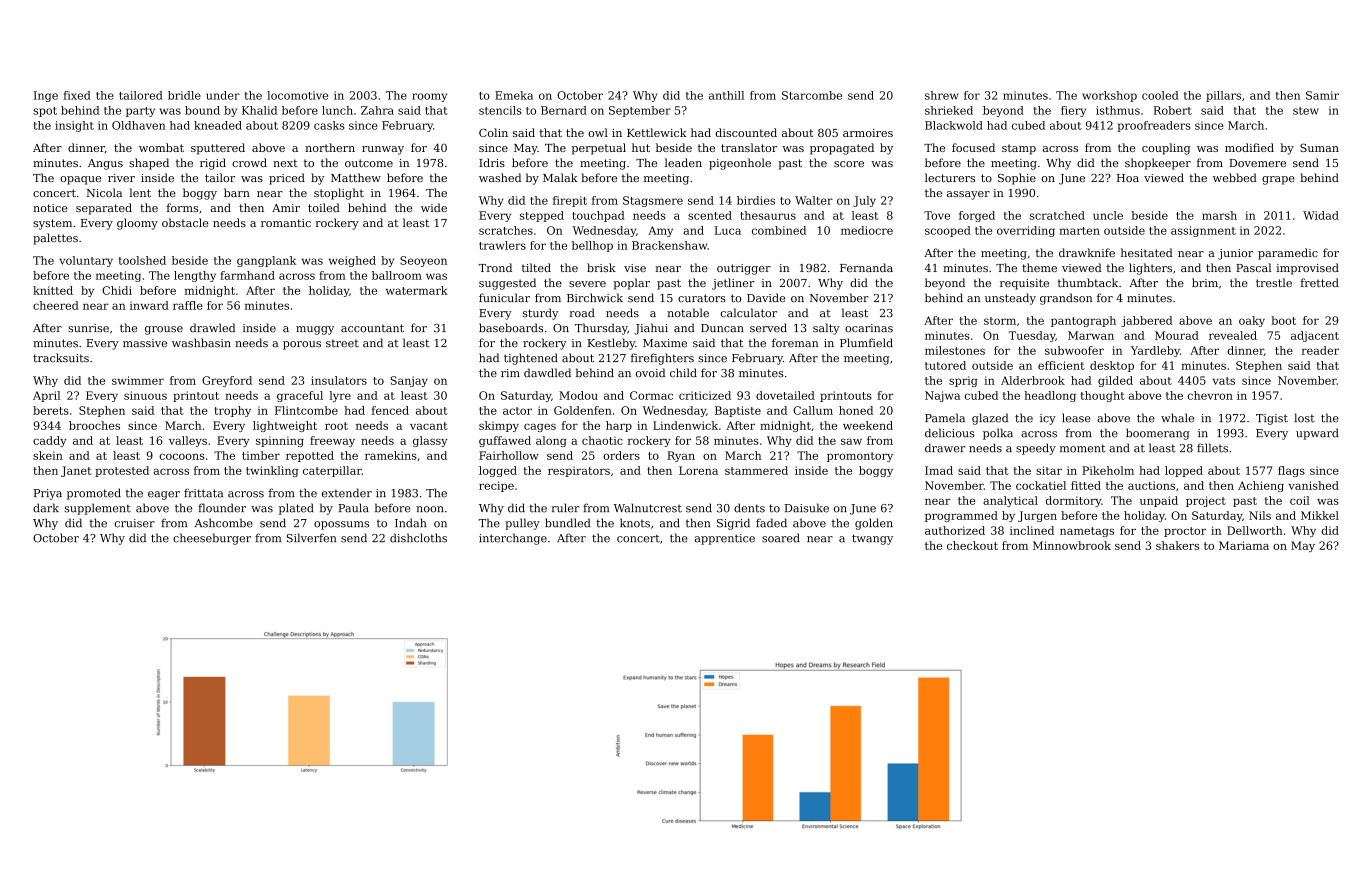 This document has width=1372, height=887. What do you see at coordinates (188, 305) in the document?
I see `raffle` at bounding box center [188, 305].
